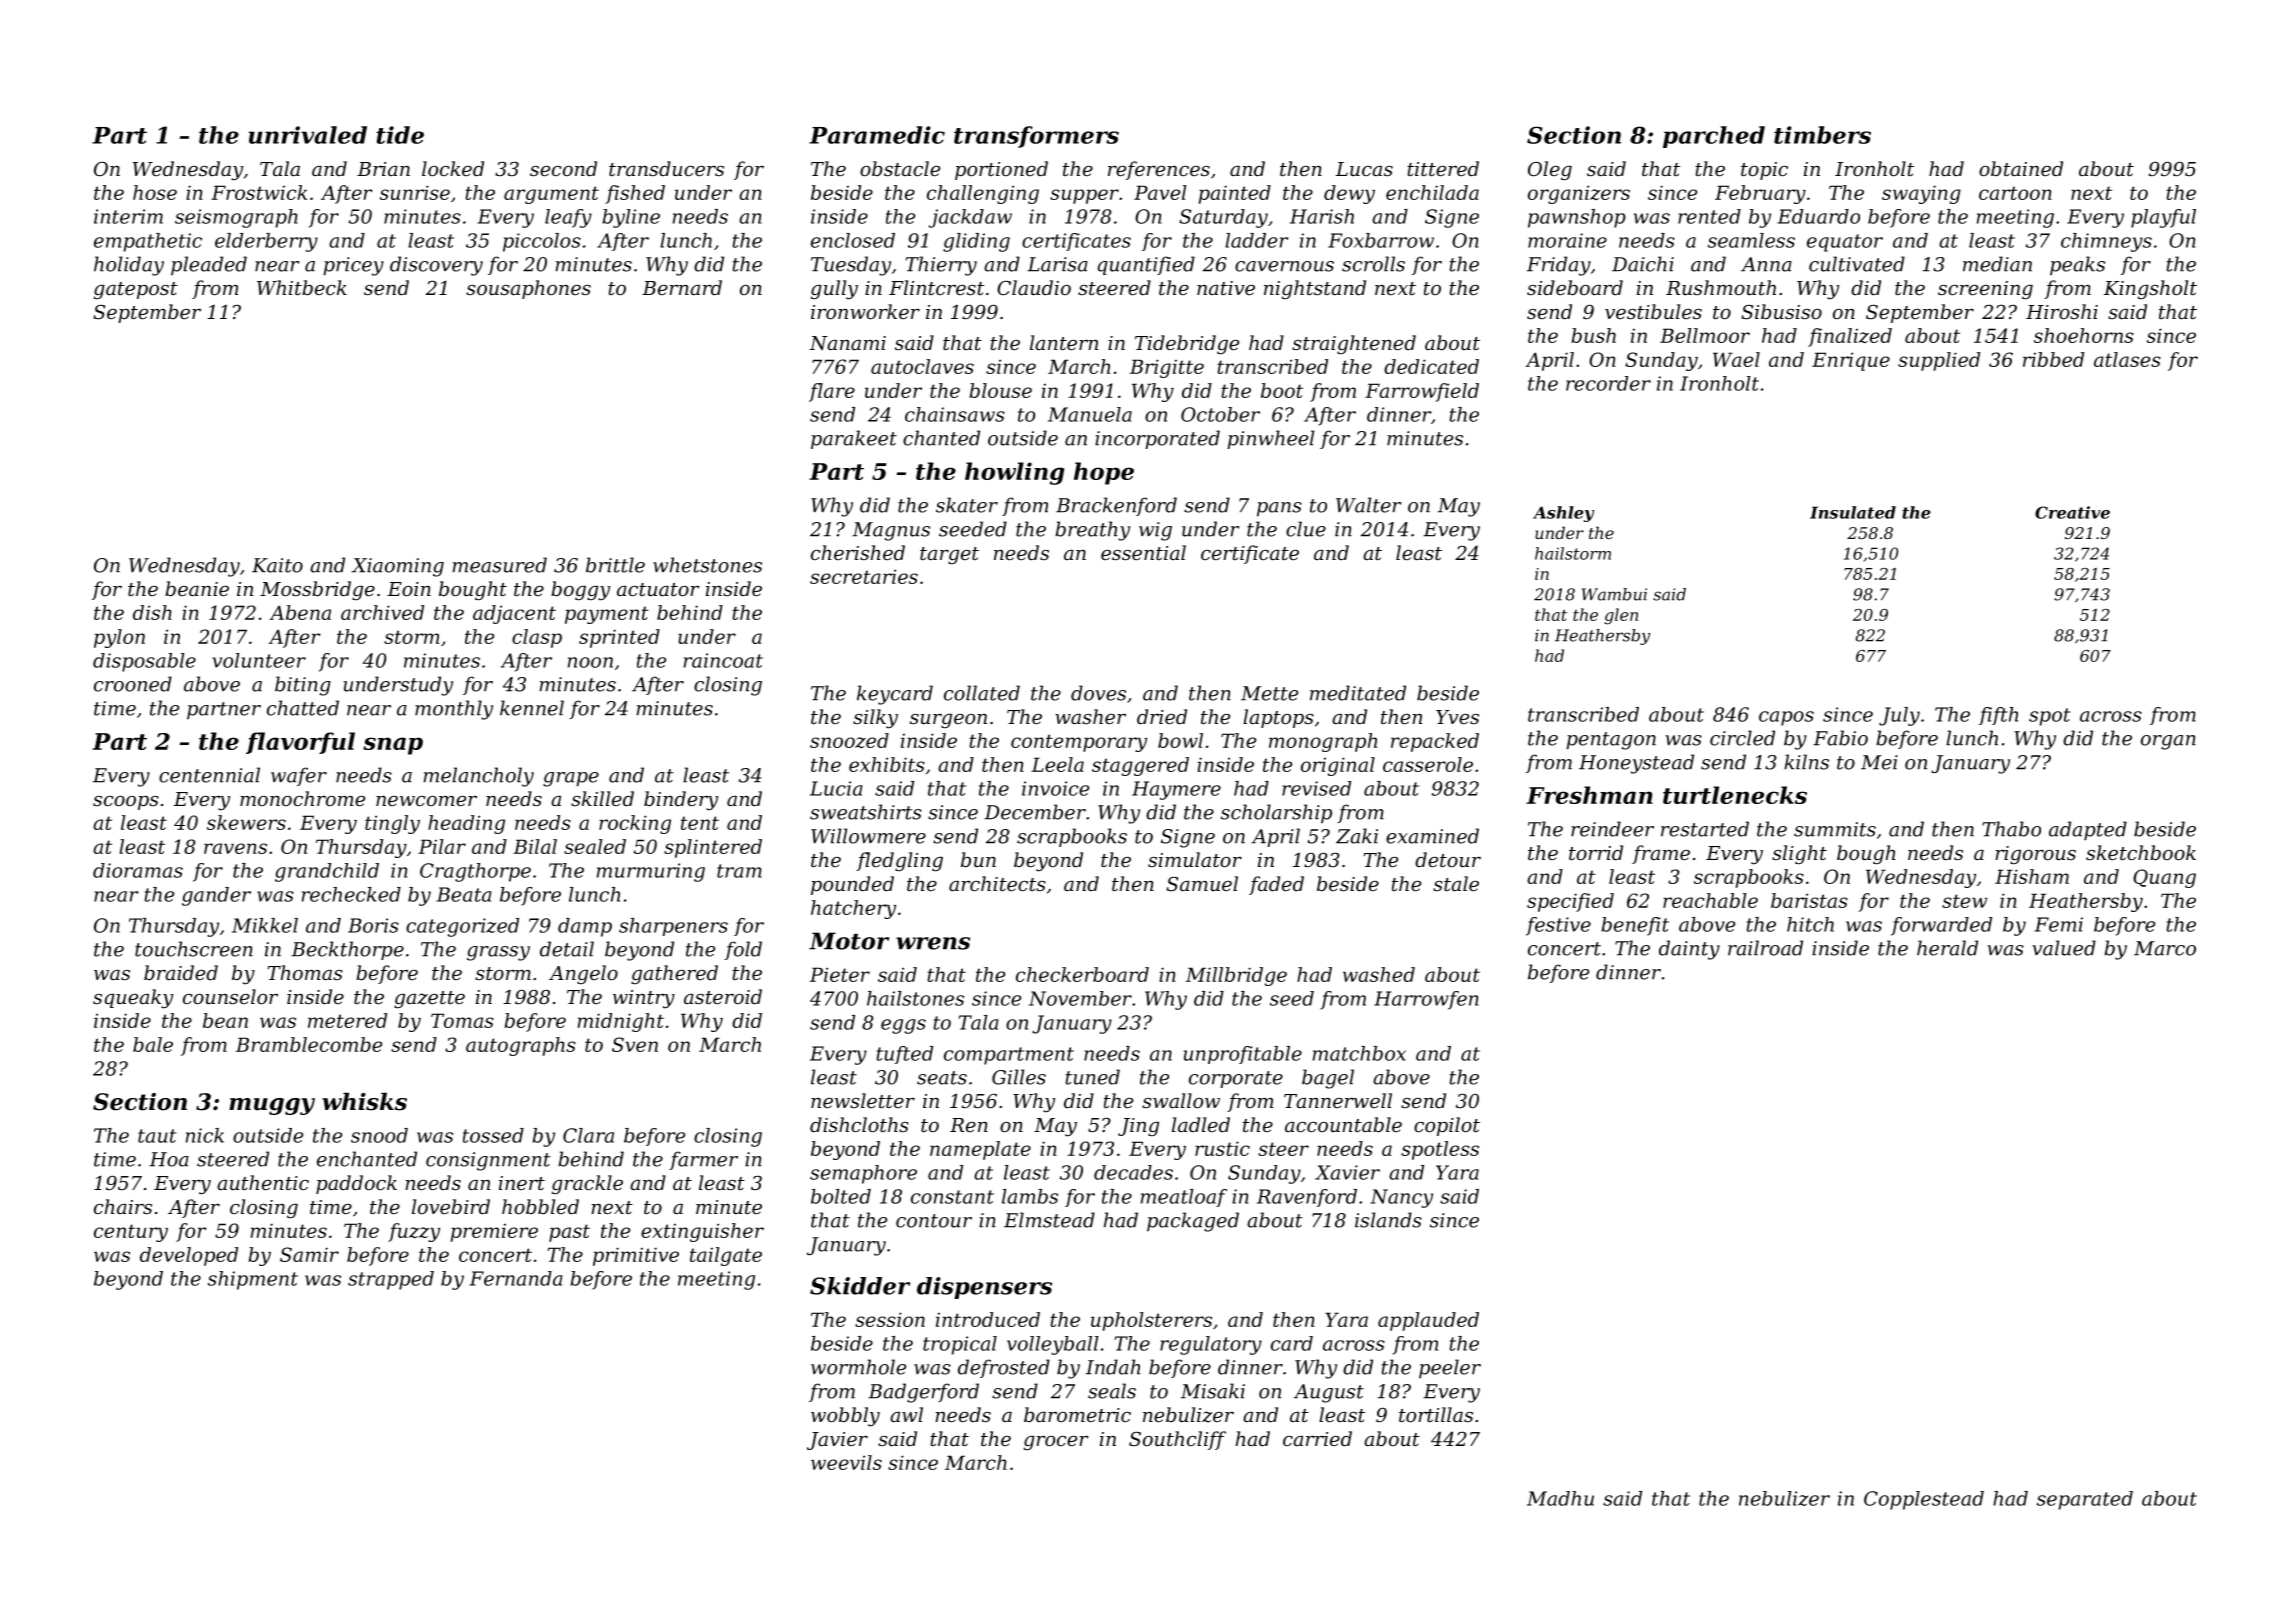  Describe the element at coordinates (1596, 852) in the screenshot. I see `torrid` at that location.
